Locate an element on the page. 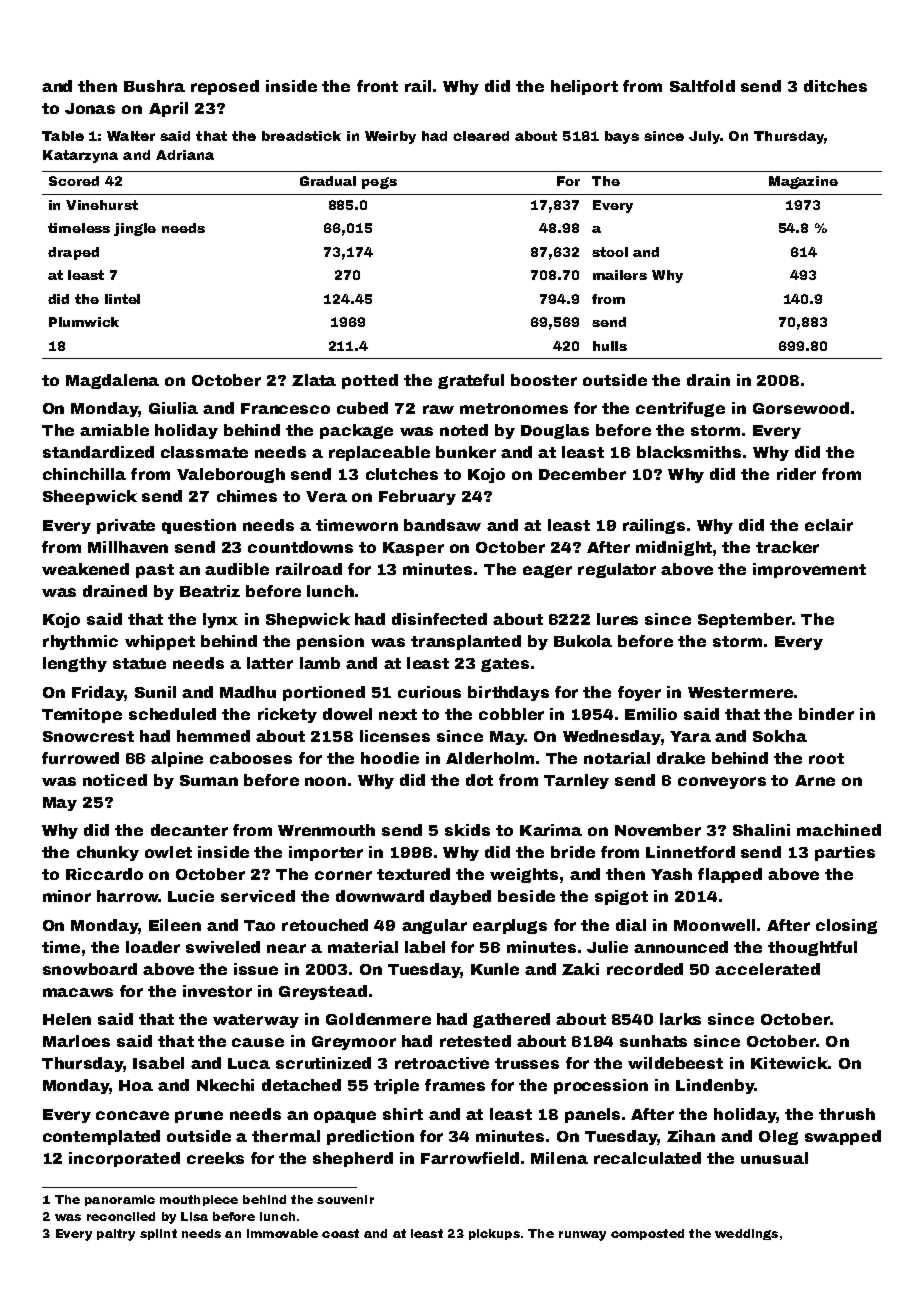 The height and width of the page is (1308, 924). accelerated is located at coordinates (767, 969).
